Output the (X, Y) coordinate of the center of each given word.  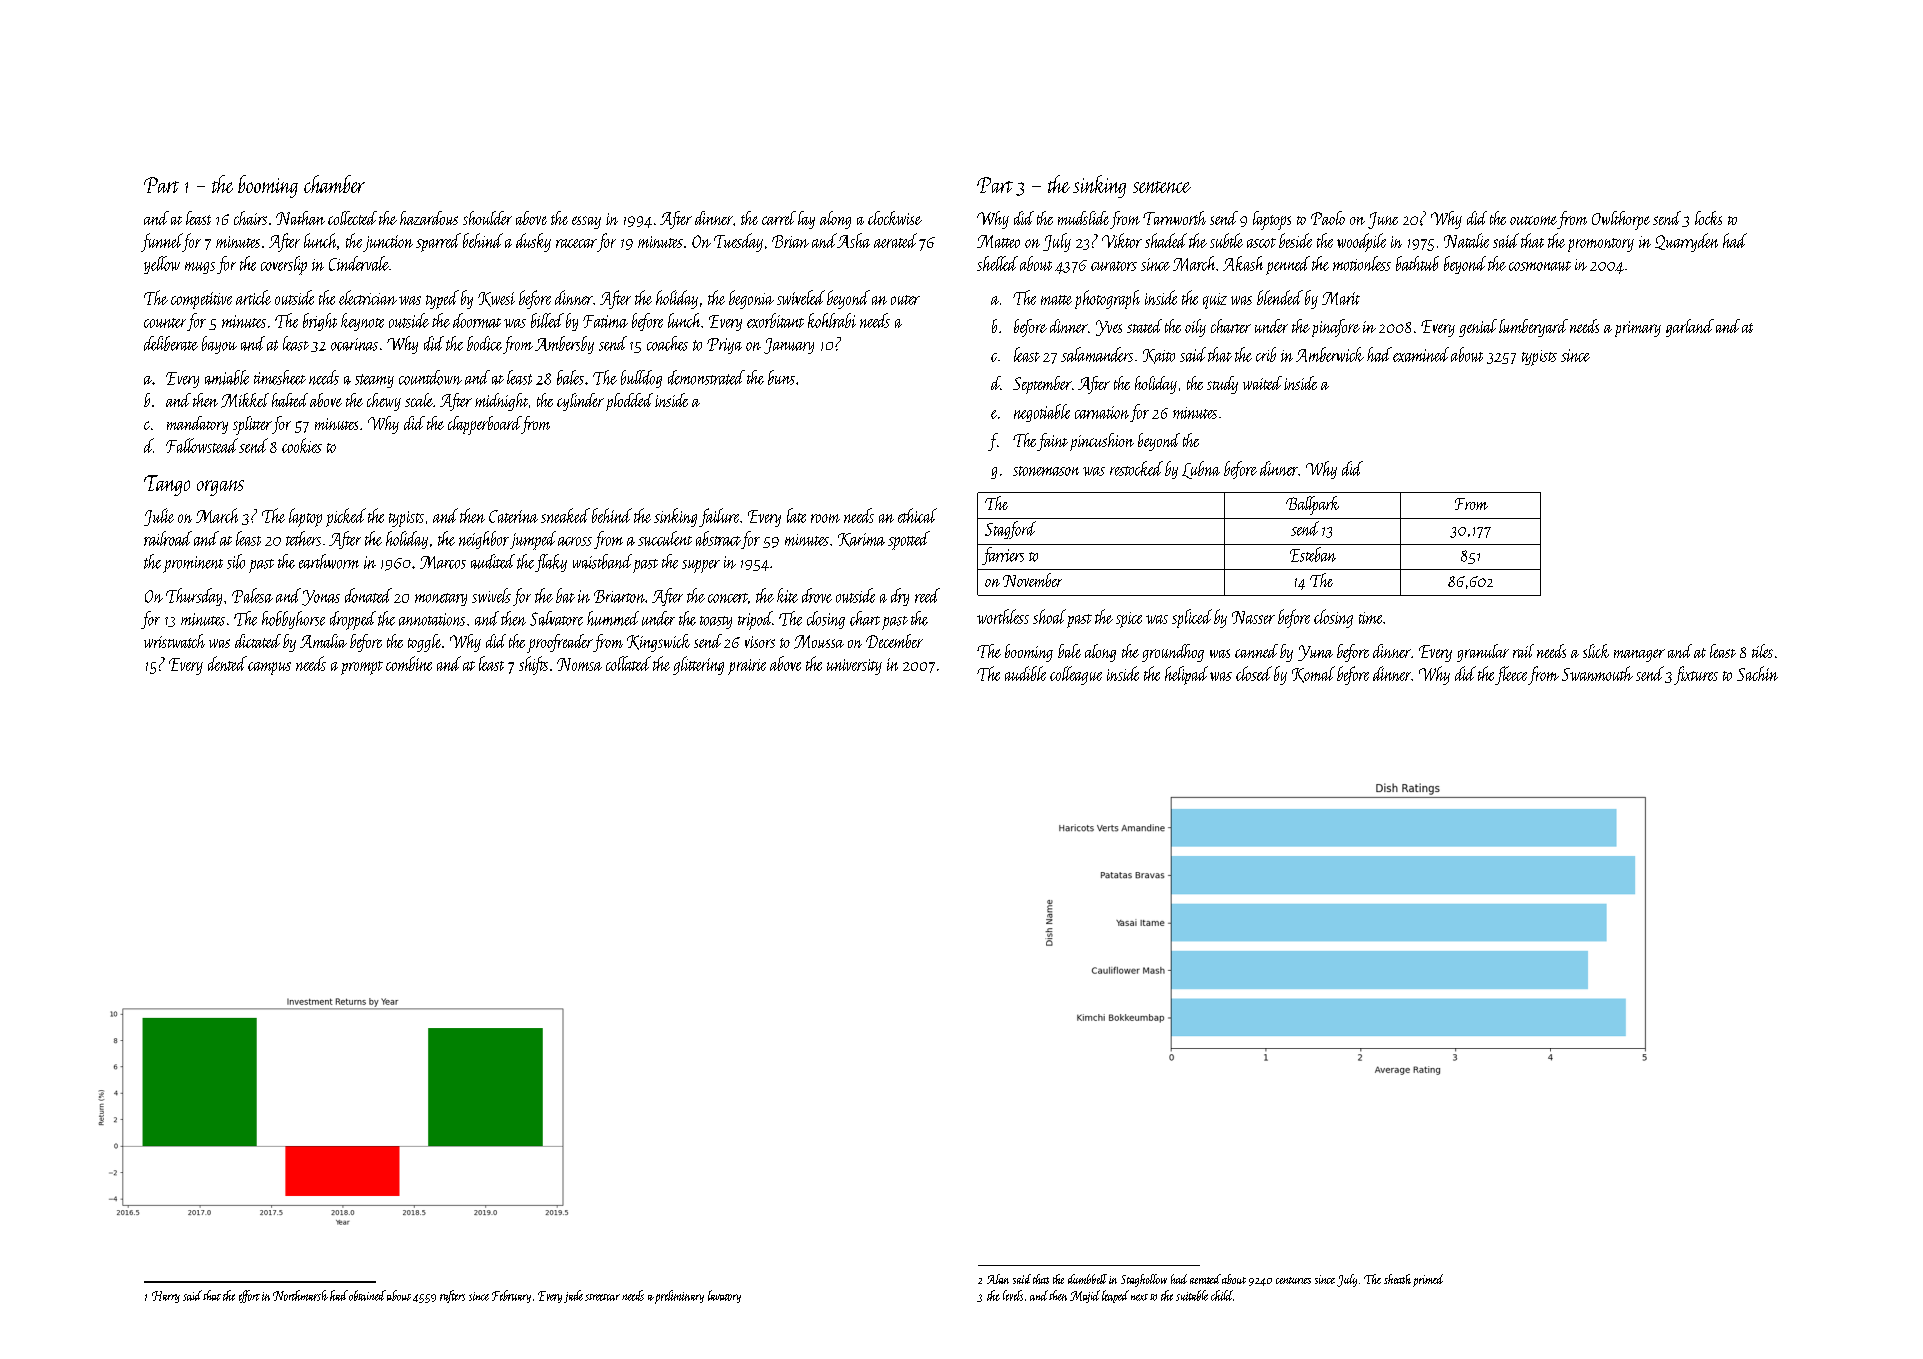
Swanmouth (1597, 673)
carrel (779, 218)
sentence (1162, 187)
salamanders (1097, 354)
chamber (334, 184)
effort (249, 1296)
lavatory (724, 1296)
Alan (998, 1279)
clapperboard (484, 425)
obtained (367, 1295)
